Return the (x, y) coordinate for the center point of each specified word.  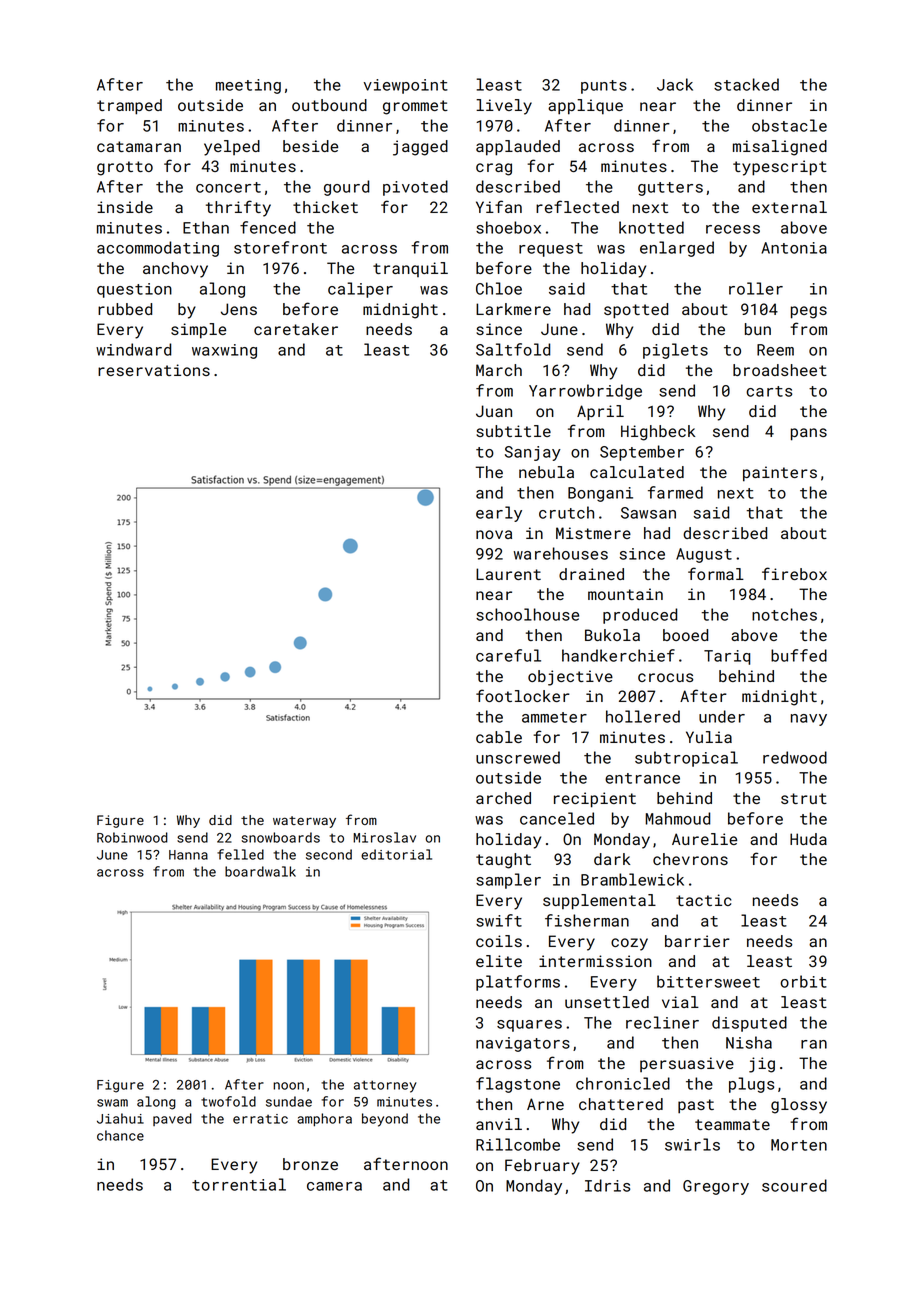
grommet (415, 107)
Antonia (794, 248)
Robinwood (132, 837)
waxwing (224, 351)
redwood (795, 757)
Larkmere (513, 309)
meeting (248, 86)
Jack (675, 84)
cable (499, 737)
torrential (239, 1184)
